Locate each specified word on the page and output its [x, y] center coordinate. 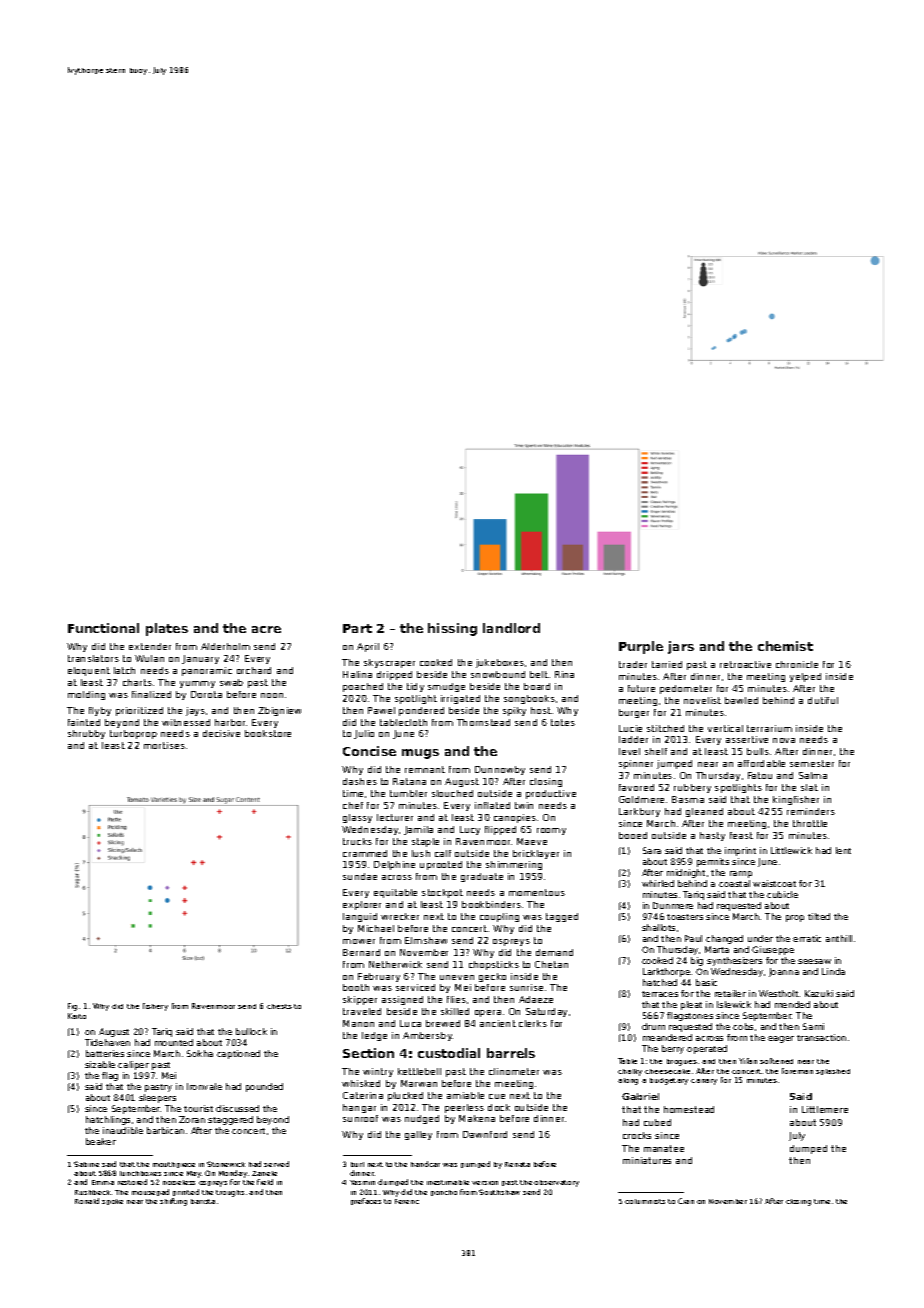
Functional [103, 628]
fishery [155, 1007]
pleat [691, 1005]
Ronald [87, 1201]
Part [357, 628]
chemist [785, 646]
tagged [562, 917]
